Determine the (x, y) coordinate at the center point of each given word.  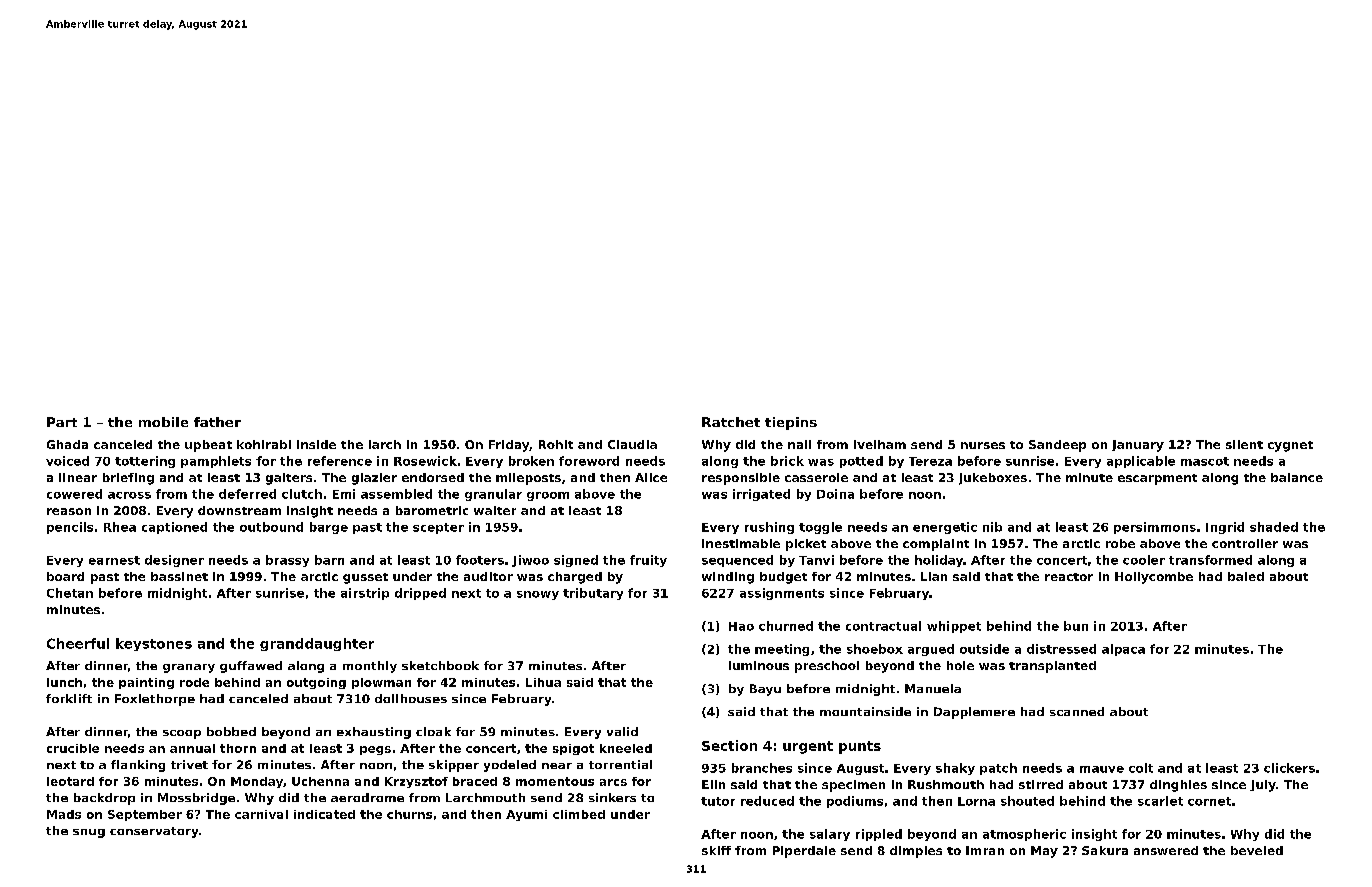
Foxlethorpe (155, 700)
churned (786, 626)
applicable (1141, 462)
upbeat (208, 446)
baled (1246, 576)
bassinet (179, 576)
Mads (64, 814)
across (129, 495)
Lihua (543, 682)
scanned (1077, 711)
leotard (70, 781)
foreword (589, 461)
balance (1297, 477)
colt (1141, 768)
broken (531, 461)
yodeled (510, 766)
